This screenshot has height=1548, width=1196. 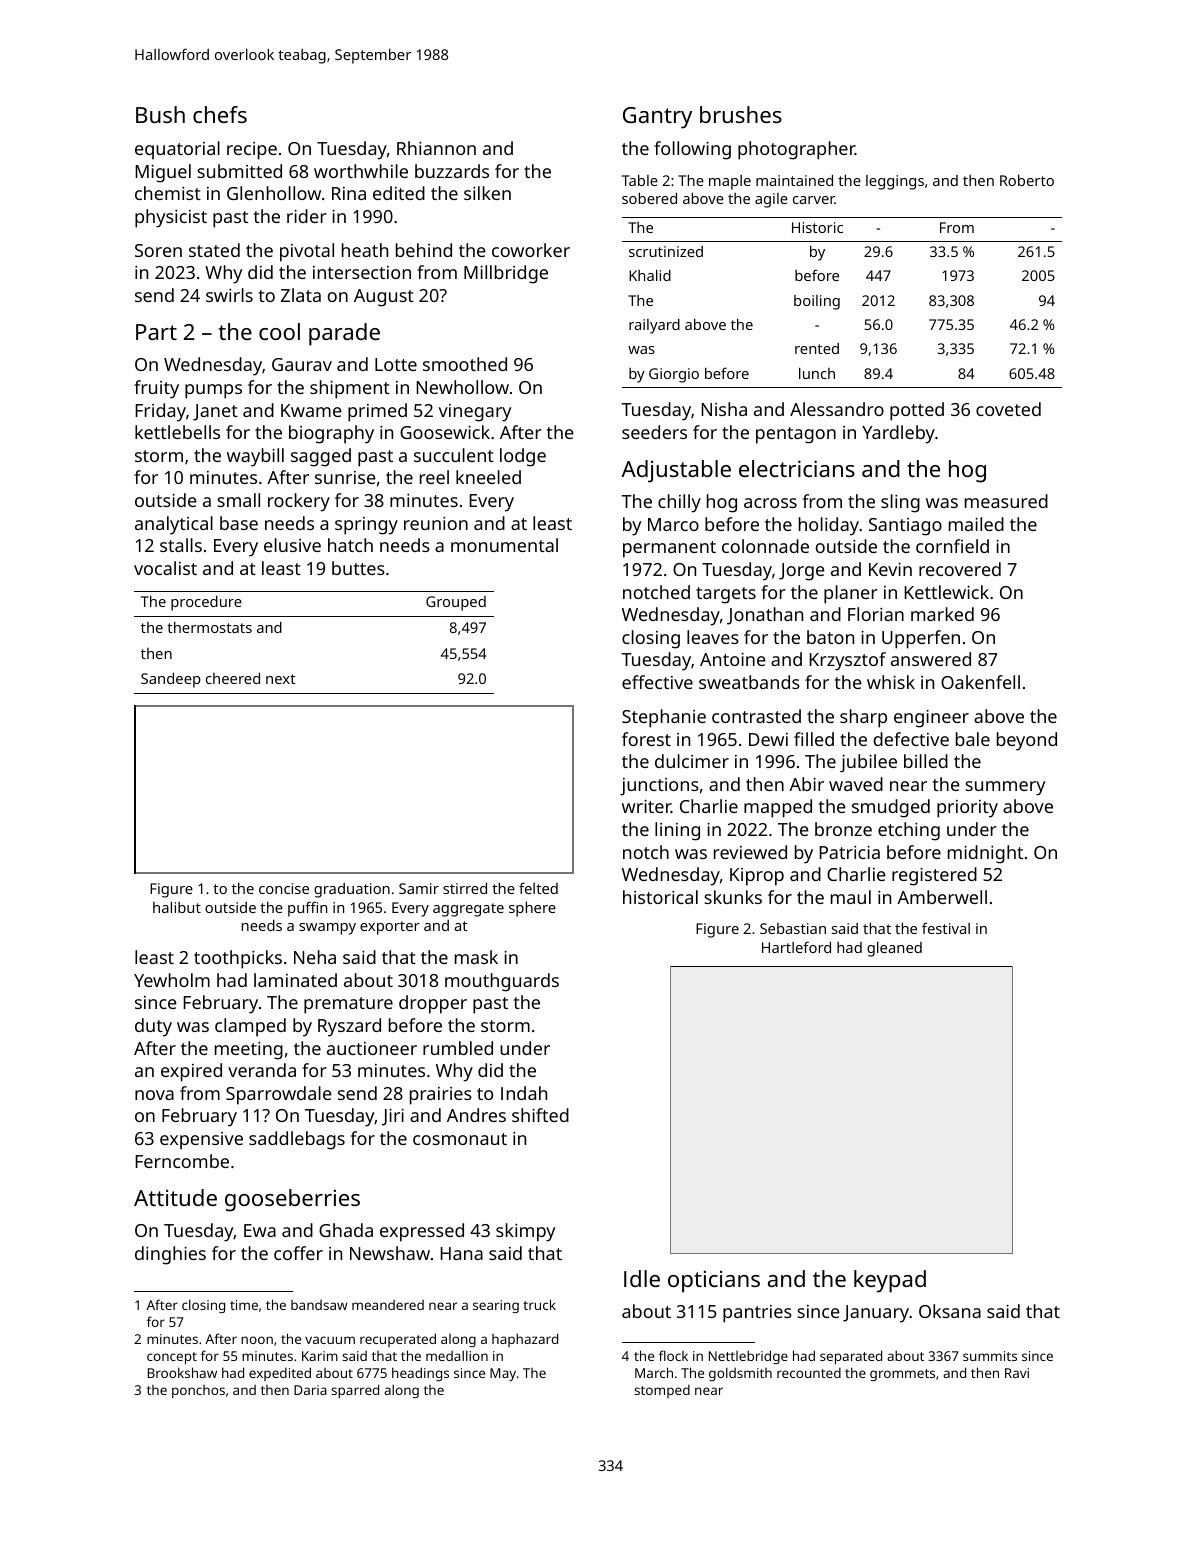 I want to click on Ravi, so click(x=1017, y=1373).
